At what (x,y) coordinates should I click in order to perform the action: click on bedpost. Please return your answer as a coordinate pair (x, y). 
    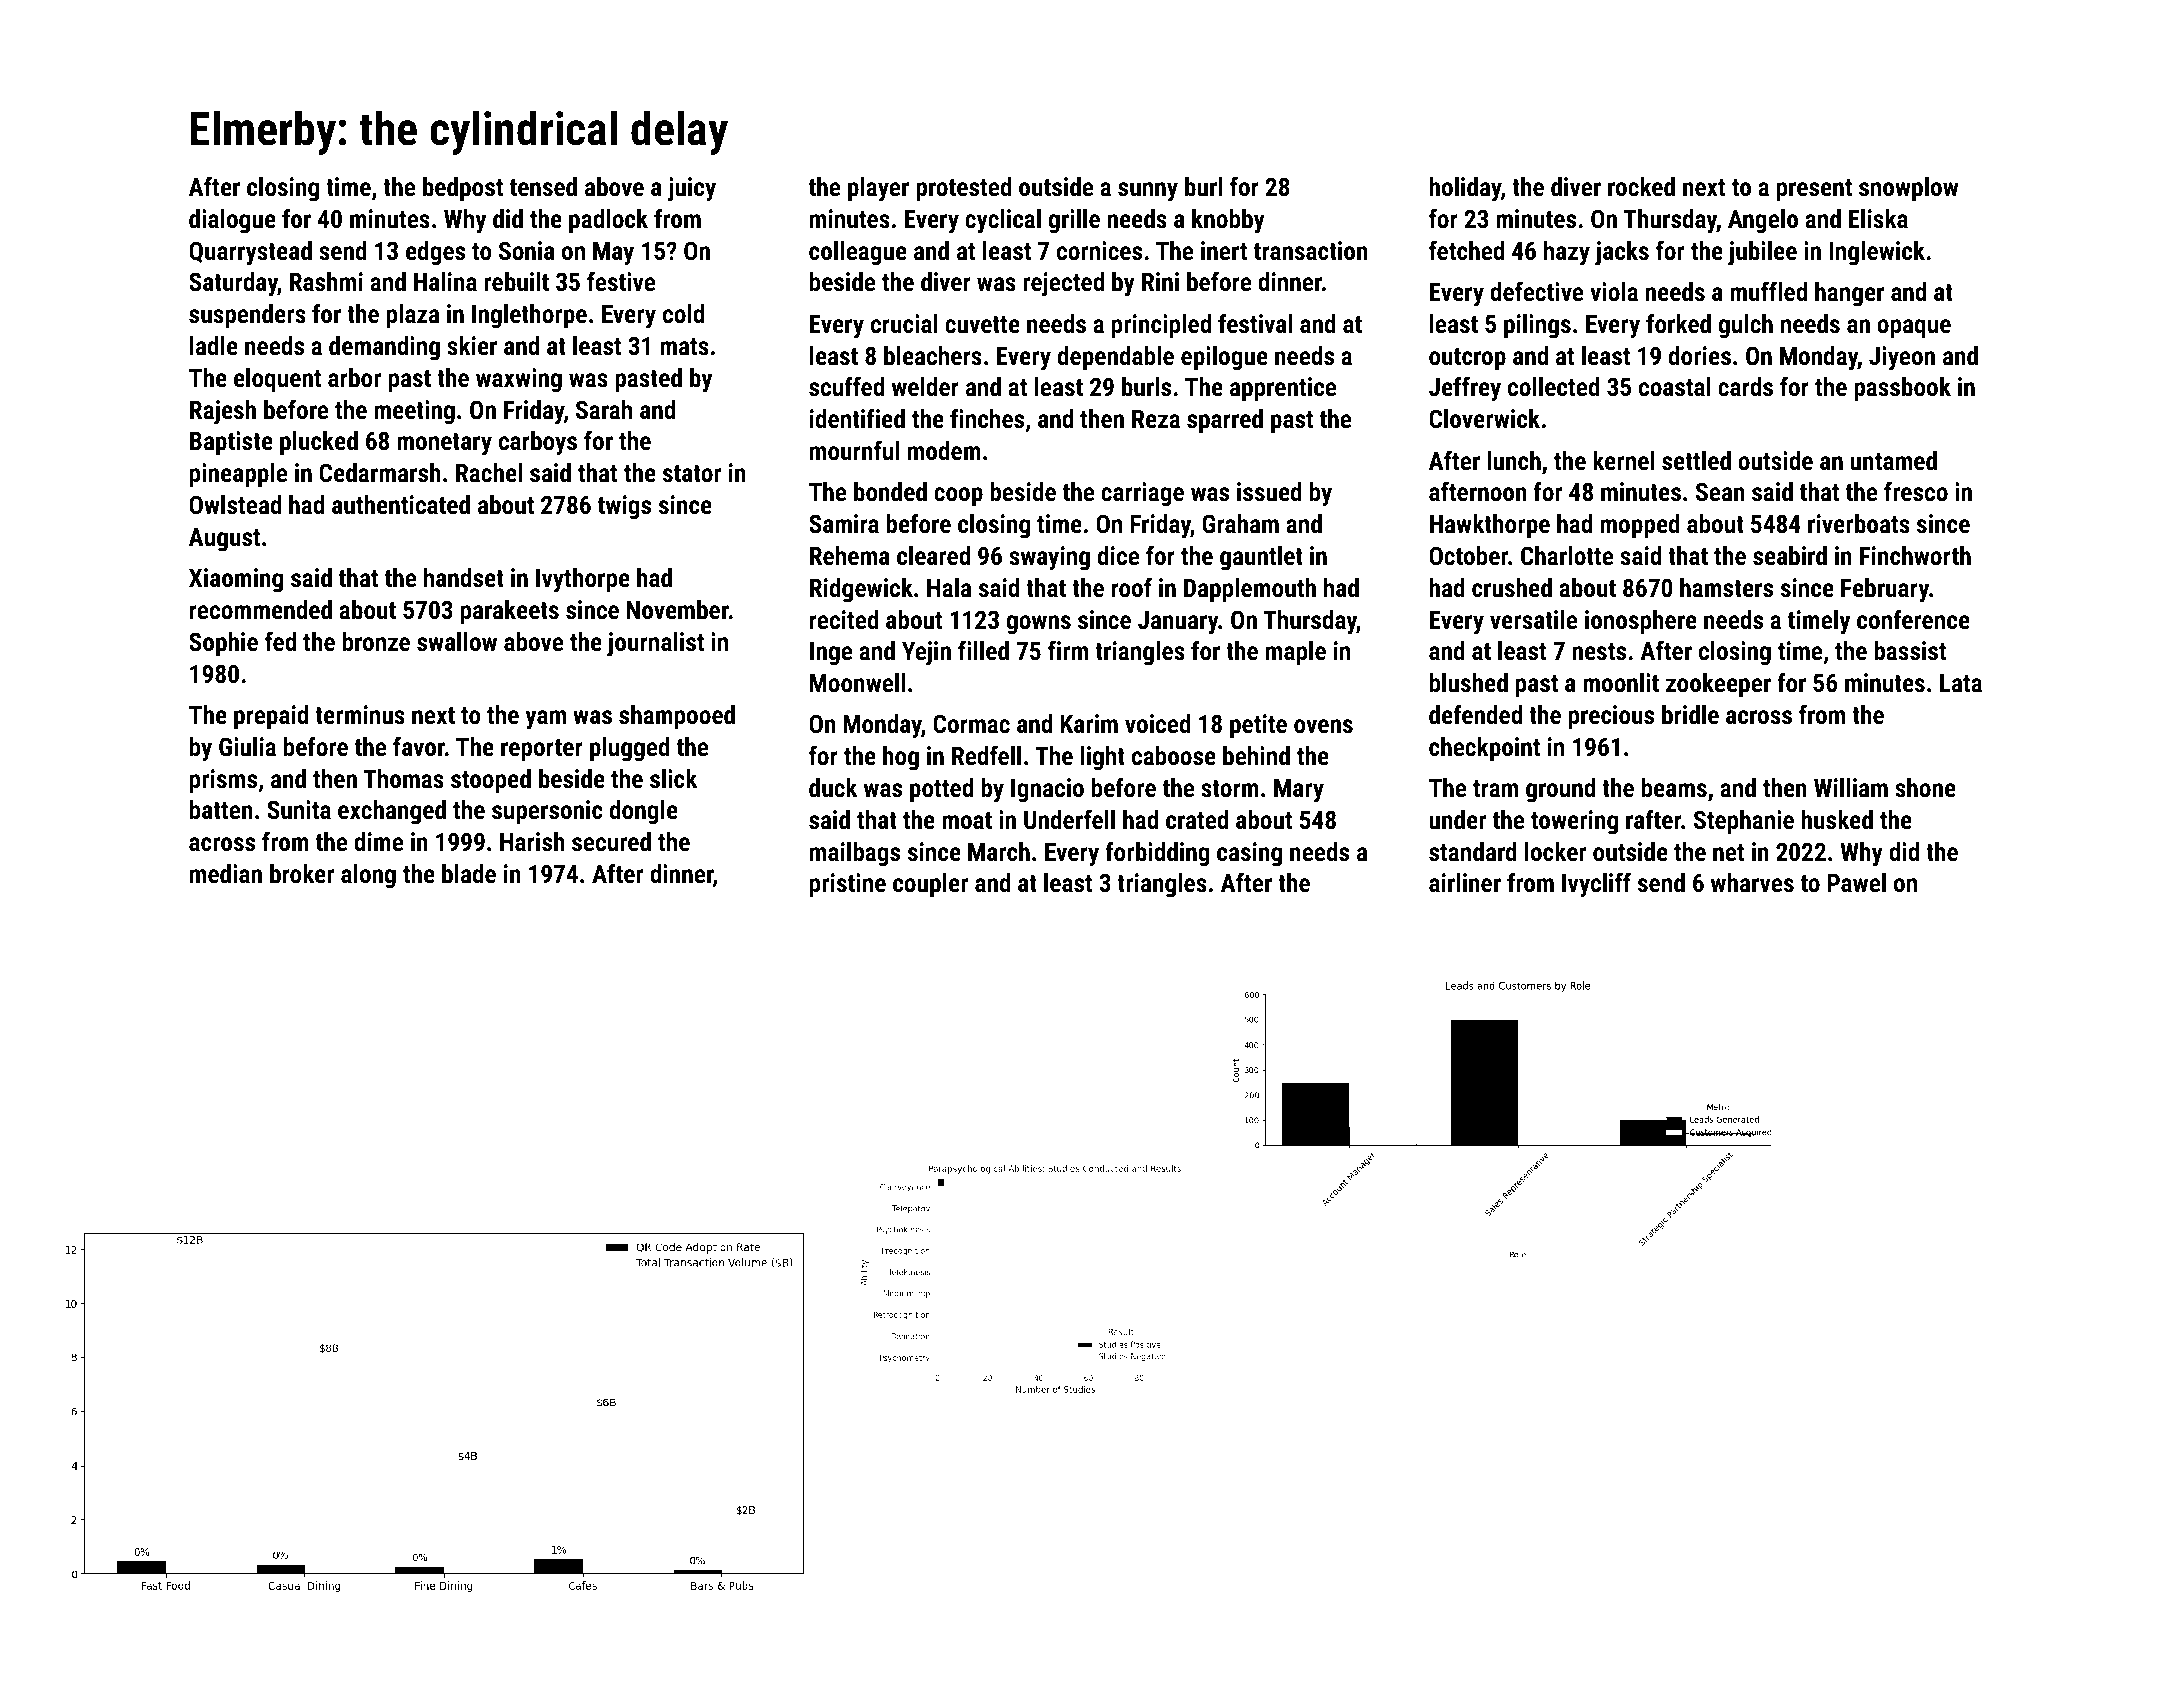
    Looking at the image, I should click on (463, 189).
